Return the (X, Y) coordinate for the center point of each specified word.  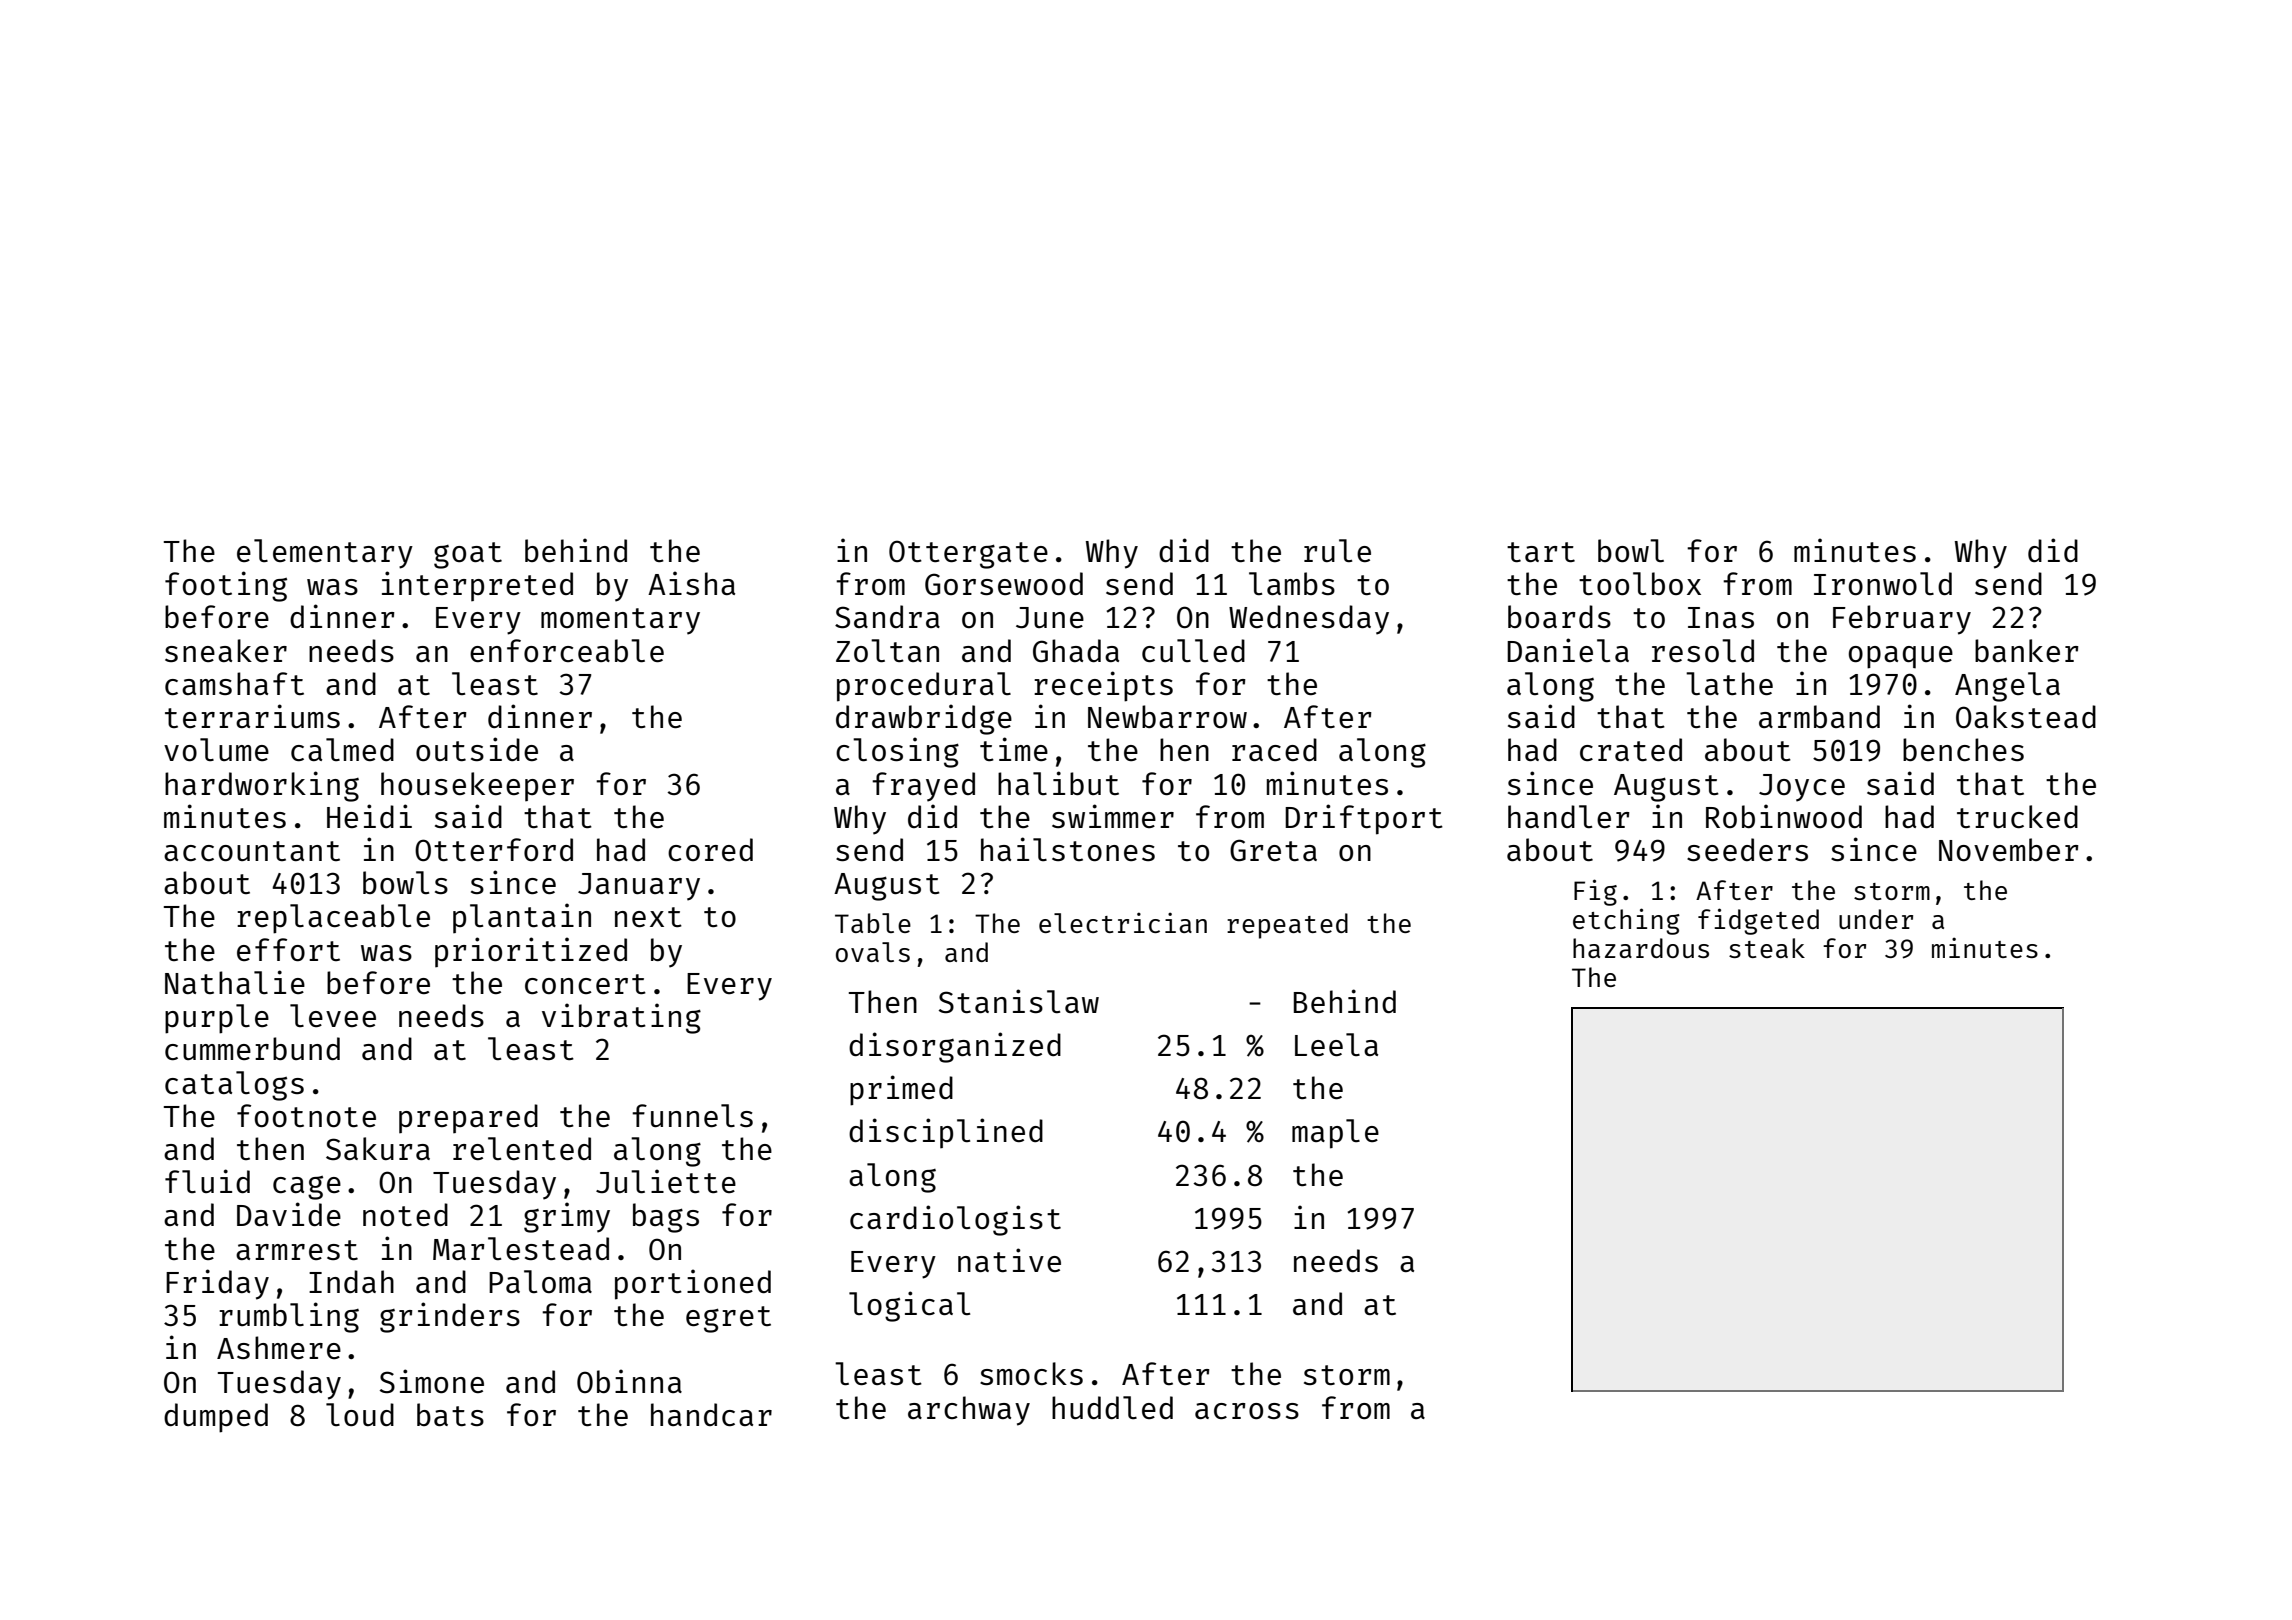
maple (1335, 1134)
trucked (2017, 816)
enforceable (567, 650)
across (1247, 1411)
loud (360, 1414)
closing (897, 752)
